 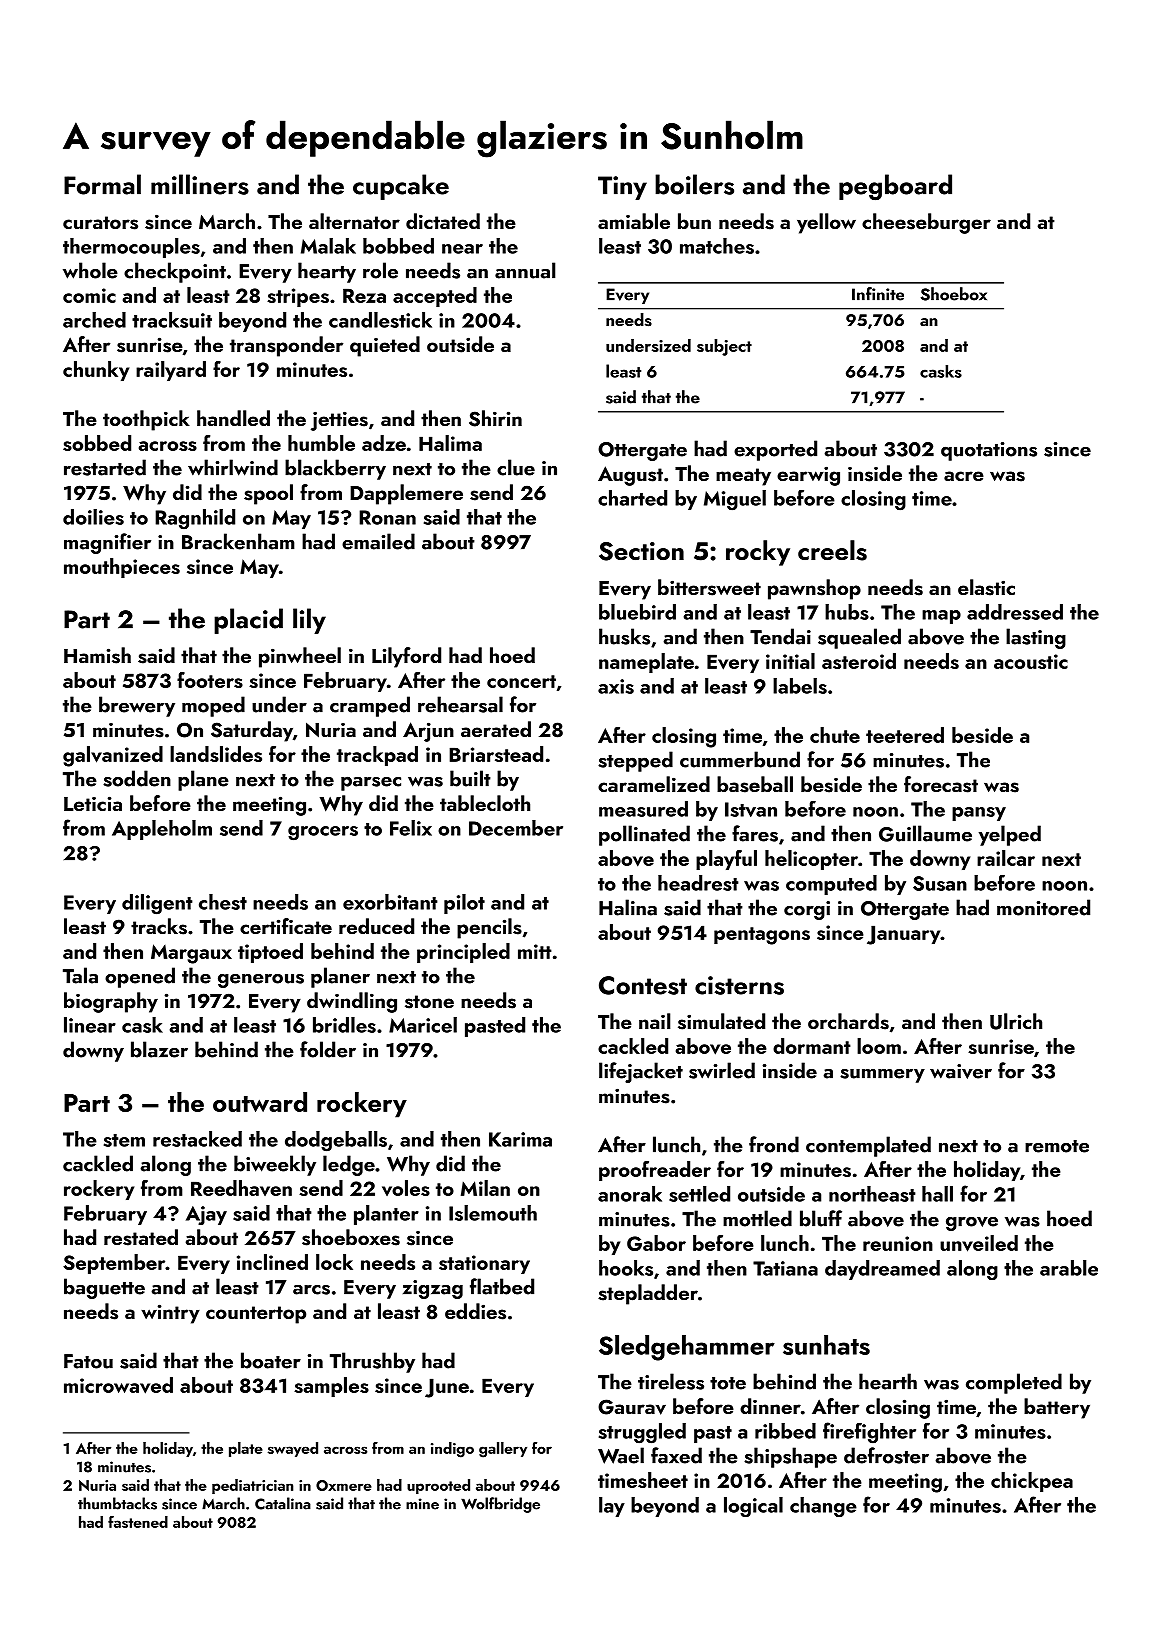 What do you see at coordinates (1010, 835) in the screenshot?
I see `yelped` at bounding box center [1010, 835].
